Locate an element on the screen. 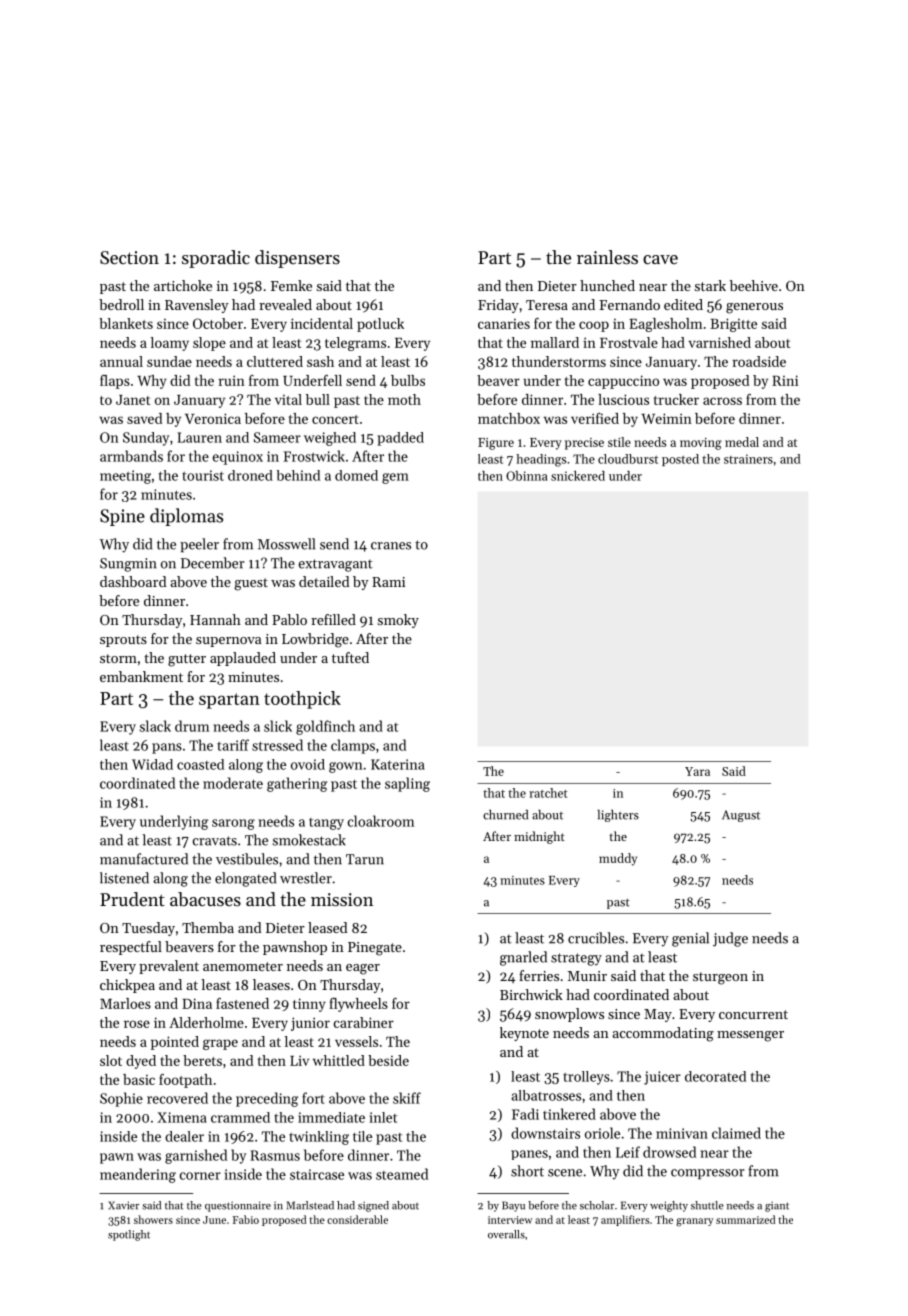 The height and width of the screenshot is (1316, 908). preceding is located at coordinates (267, 1099).
